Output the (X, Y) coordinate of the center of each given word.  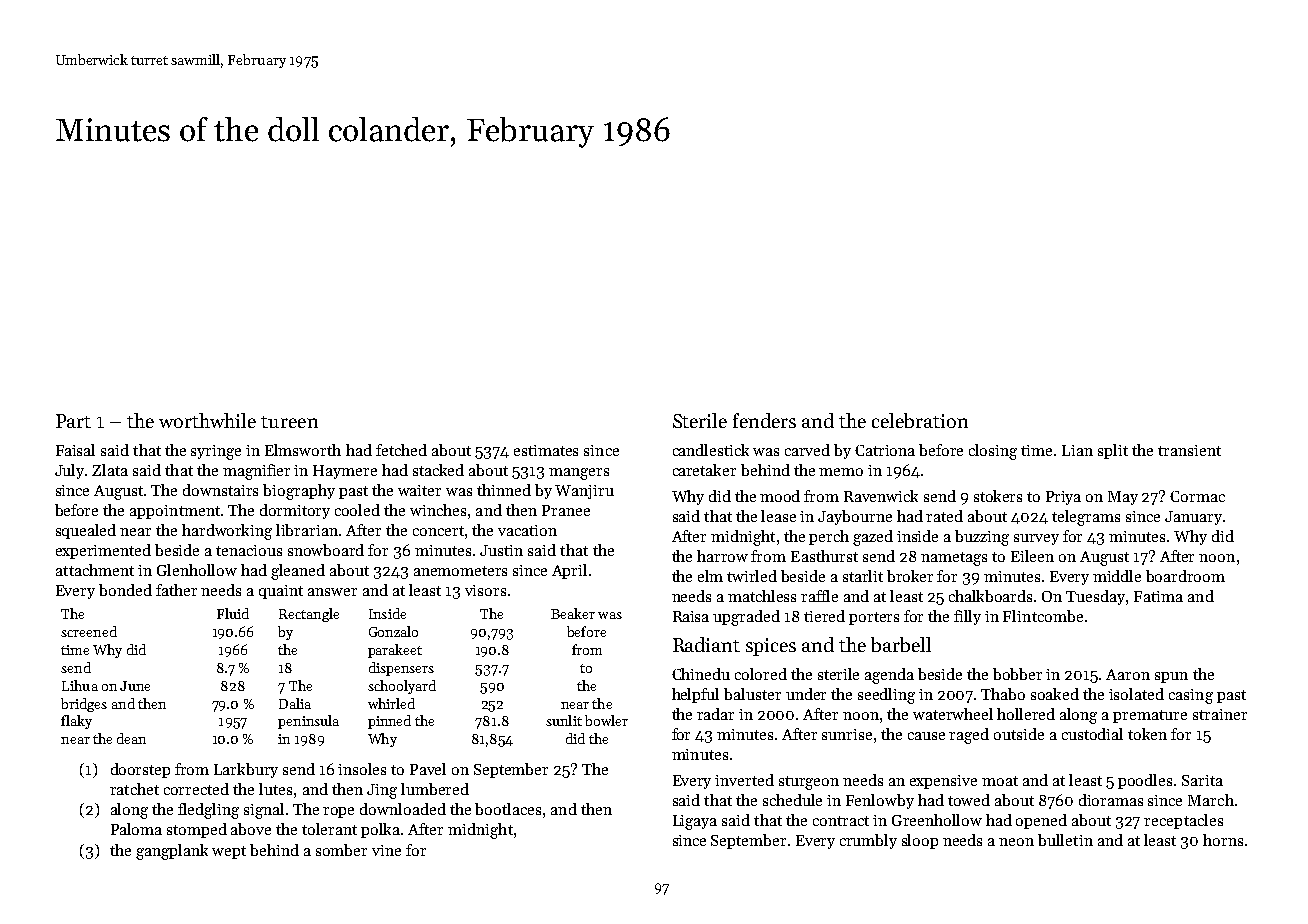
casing (1191, 696)
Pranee (566, 510)
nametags (954, 559)
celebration (920, 420)
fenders (764, 420)
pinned (389, 722)
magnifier (256, 472)
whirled (391, 703)
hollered (1026, 714)
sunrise (847, 734)
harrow (722, 556)
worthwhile (207, 420)
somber (341, 850)
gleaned (298, 572)
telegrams (1086, 518)
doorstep (140, 770)
